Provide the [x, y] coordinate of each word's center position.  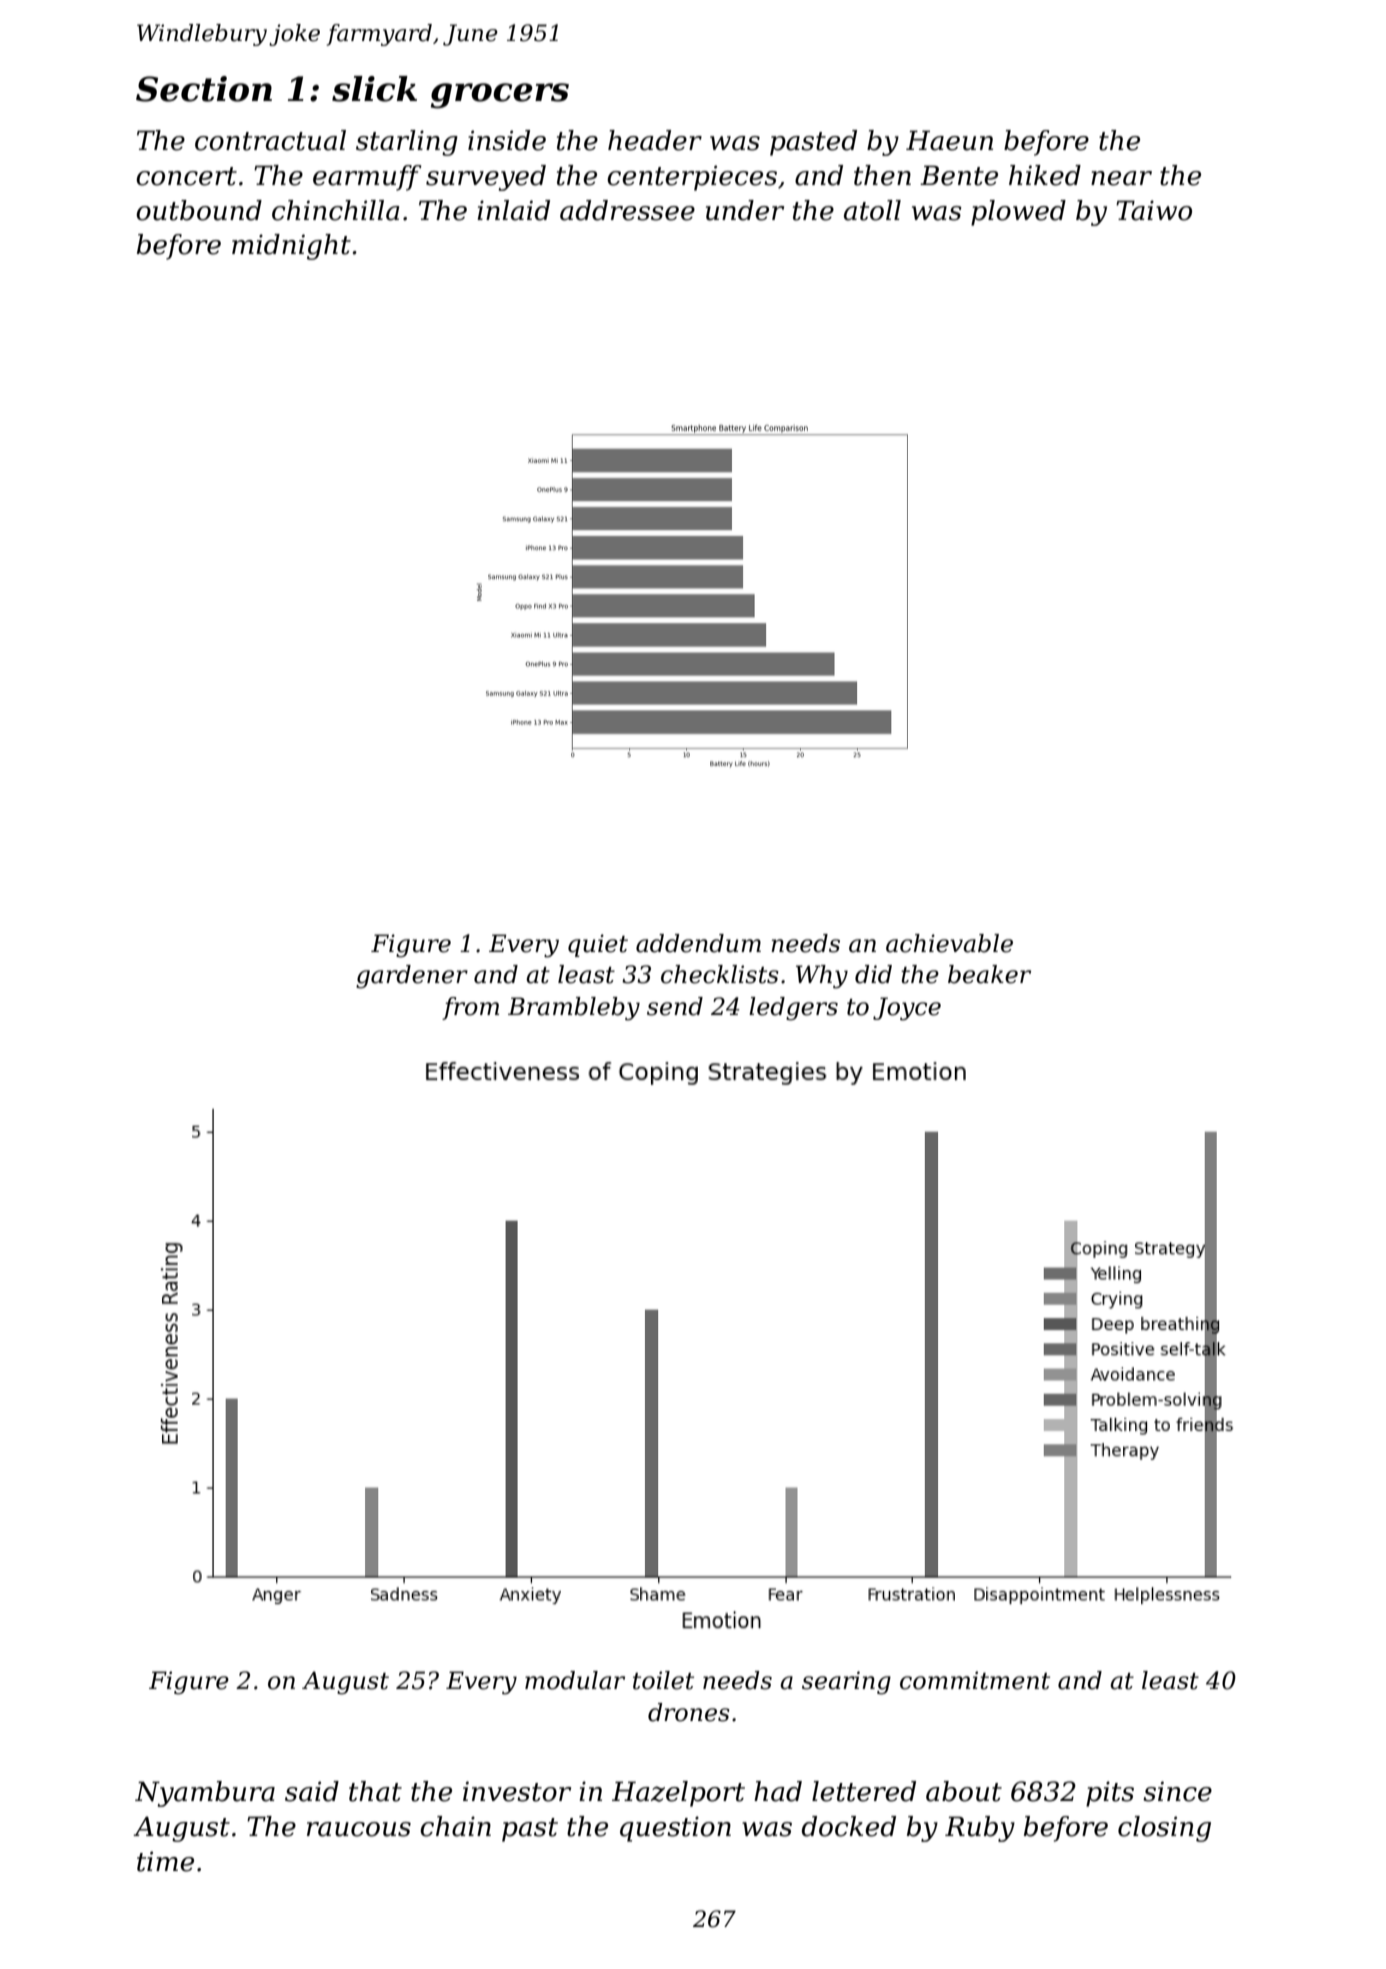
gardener [412, 977]
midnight [291, 247]
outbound [199, 210]
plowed [1018, 213]
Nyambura [205, 1794]
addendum [698, 943]
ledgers [793, 1009]
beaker [989, 974]
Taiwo [1154, 210]
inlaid [513, 210]
